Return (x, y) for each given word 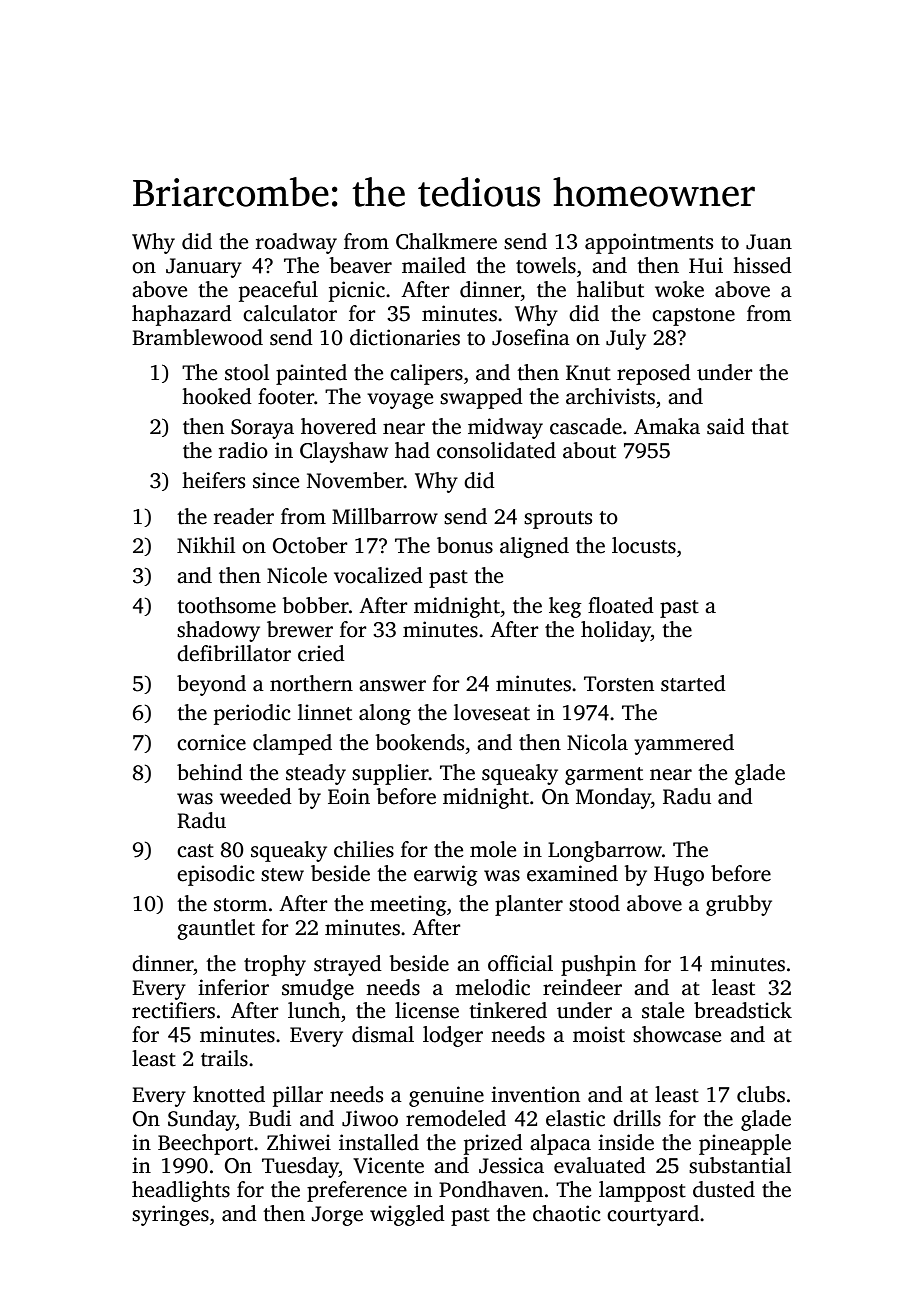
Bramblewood (197, 337)
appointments (649, 243)
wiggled (407, 1215)
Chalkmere (446, 241)
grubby (739, 905)
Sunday (202, 1120)
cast (195, 851)
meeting (408, 905)
